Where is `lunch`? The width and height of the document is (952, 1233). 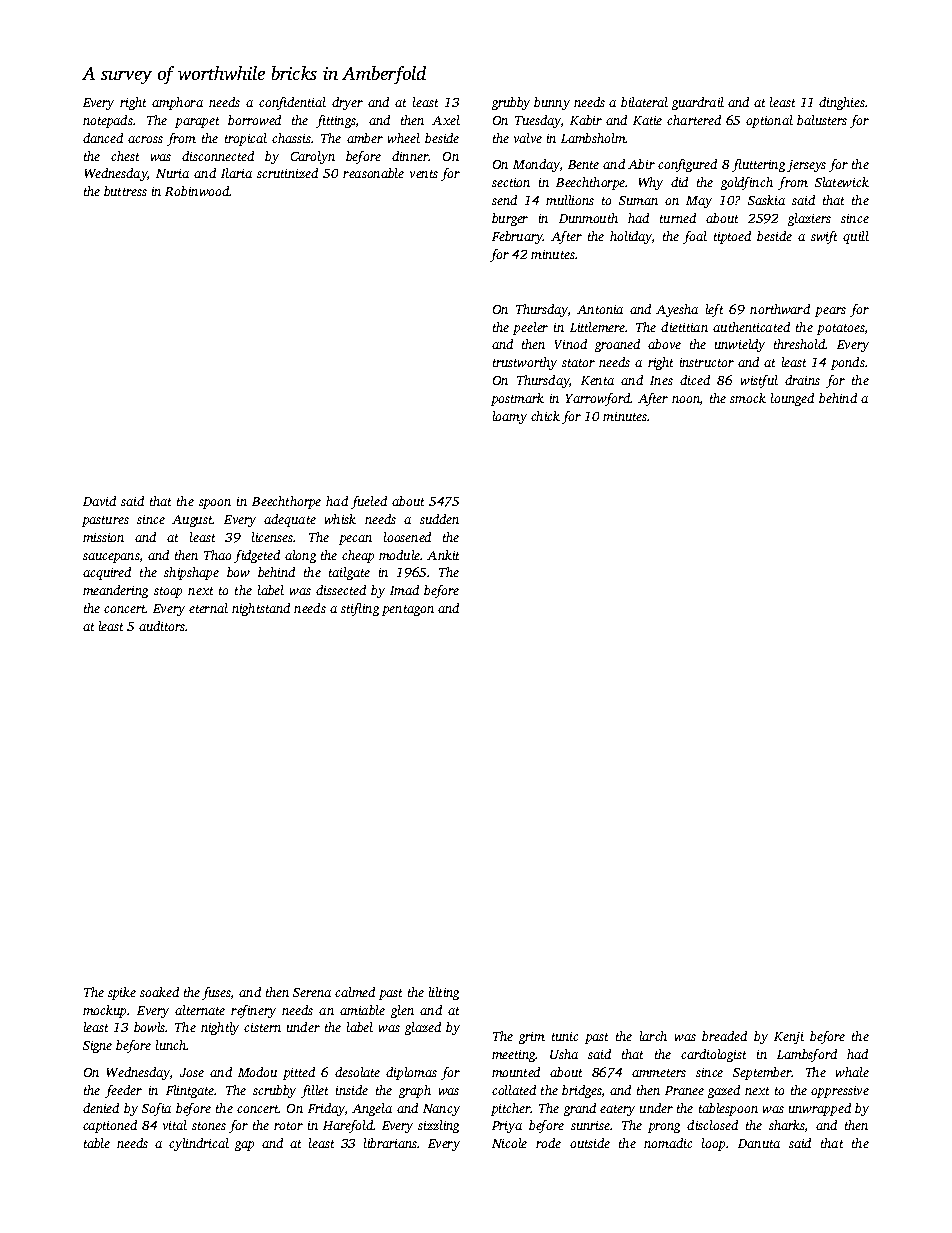 lunch is located at coordinates (171, 1045).
